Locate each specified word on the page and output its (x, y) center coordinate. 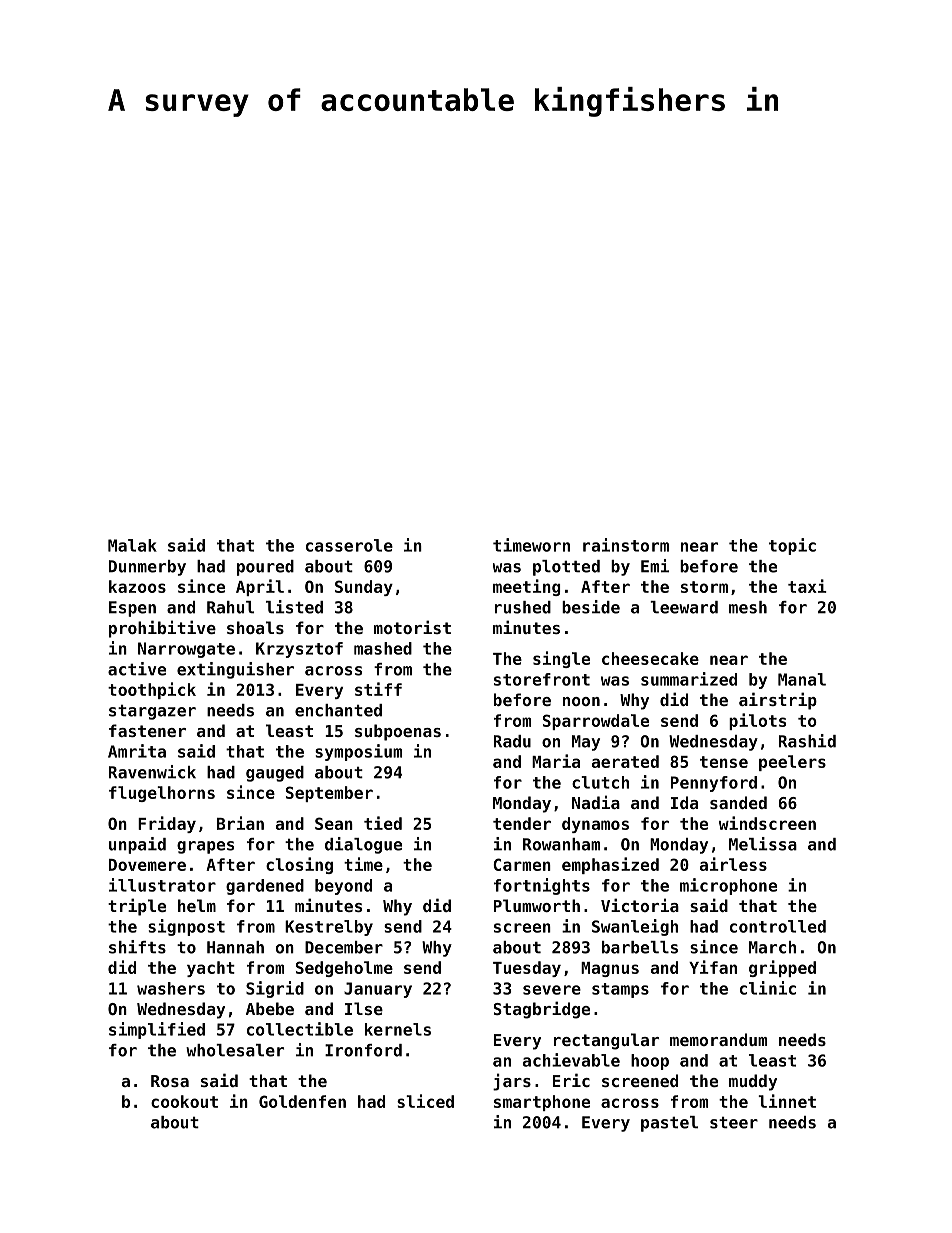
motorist (412, 627)
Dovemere (147, 865)
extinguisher (235, 670)
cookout (184, 1101)
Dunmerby (147, 568)
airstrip (778, 701)
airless (733, 864)
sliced (425, 1101)
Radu (512, 741)
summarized (689, 679)
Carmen (522, 864)
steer (734, 1123)
